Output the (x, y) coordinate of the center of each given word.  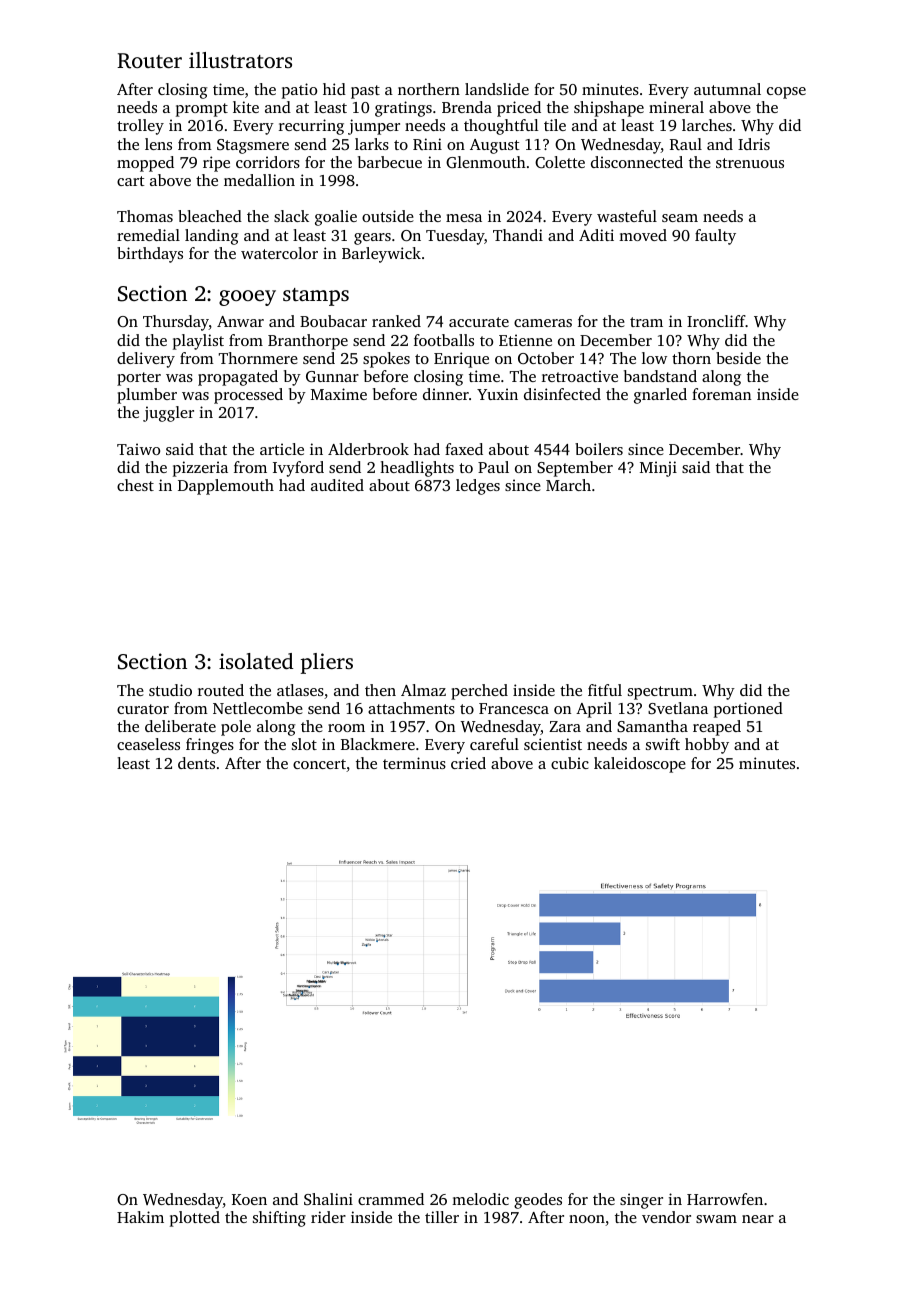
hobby (707, 746)
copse (786, 93)
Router (149, 61)
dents (196, 763)
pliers (327, 663)
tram (646, 322)
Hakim (140, 1217)
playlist (198, 342)
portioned (748, 710)
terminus (414, 763)
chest (135, 485)
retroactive (580, 376)
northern (429, 89)
